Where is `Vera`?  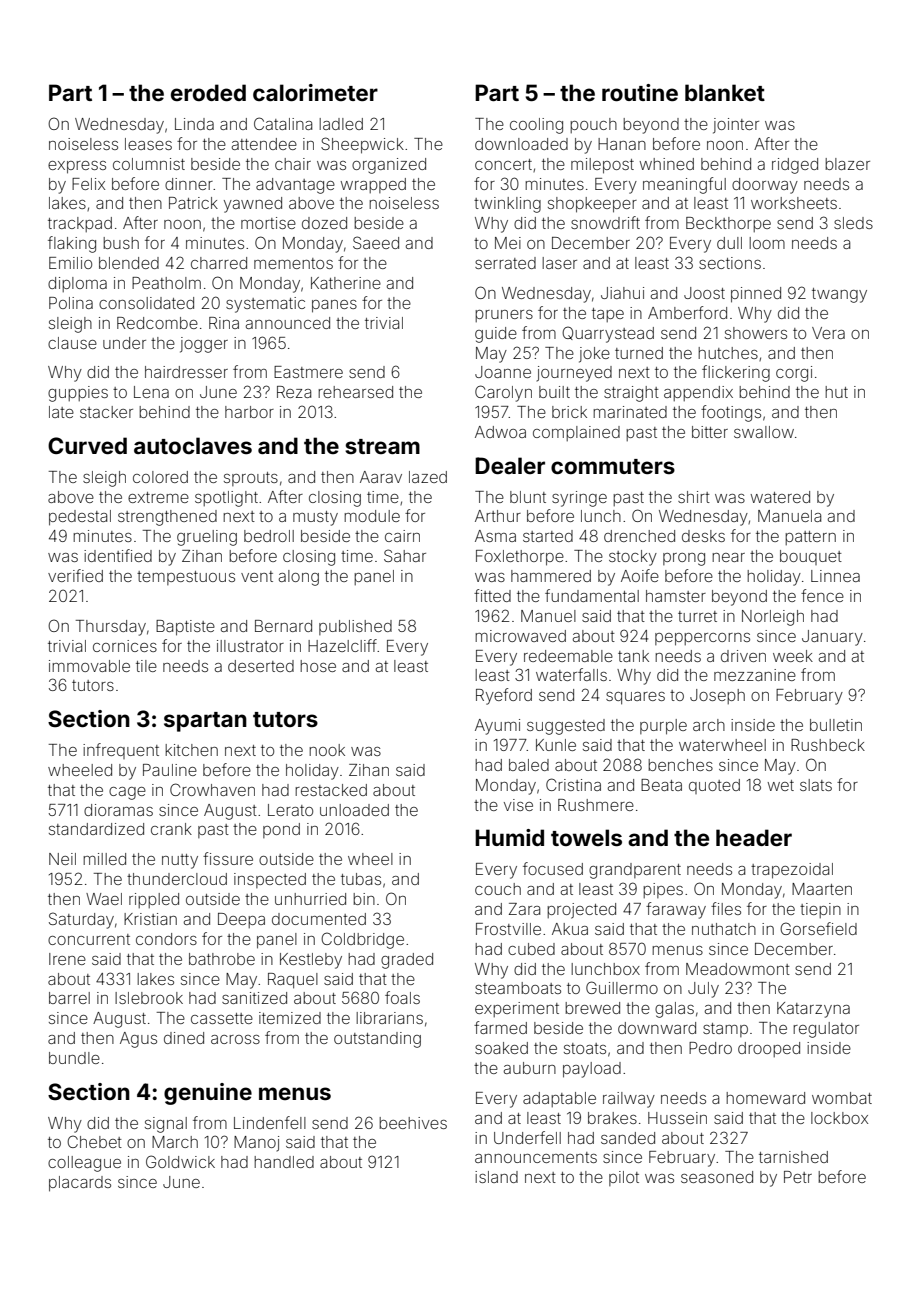
Vera is located at coordinates (828, 333).
